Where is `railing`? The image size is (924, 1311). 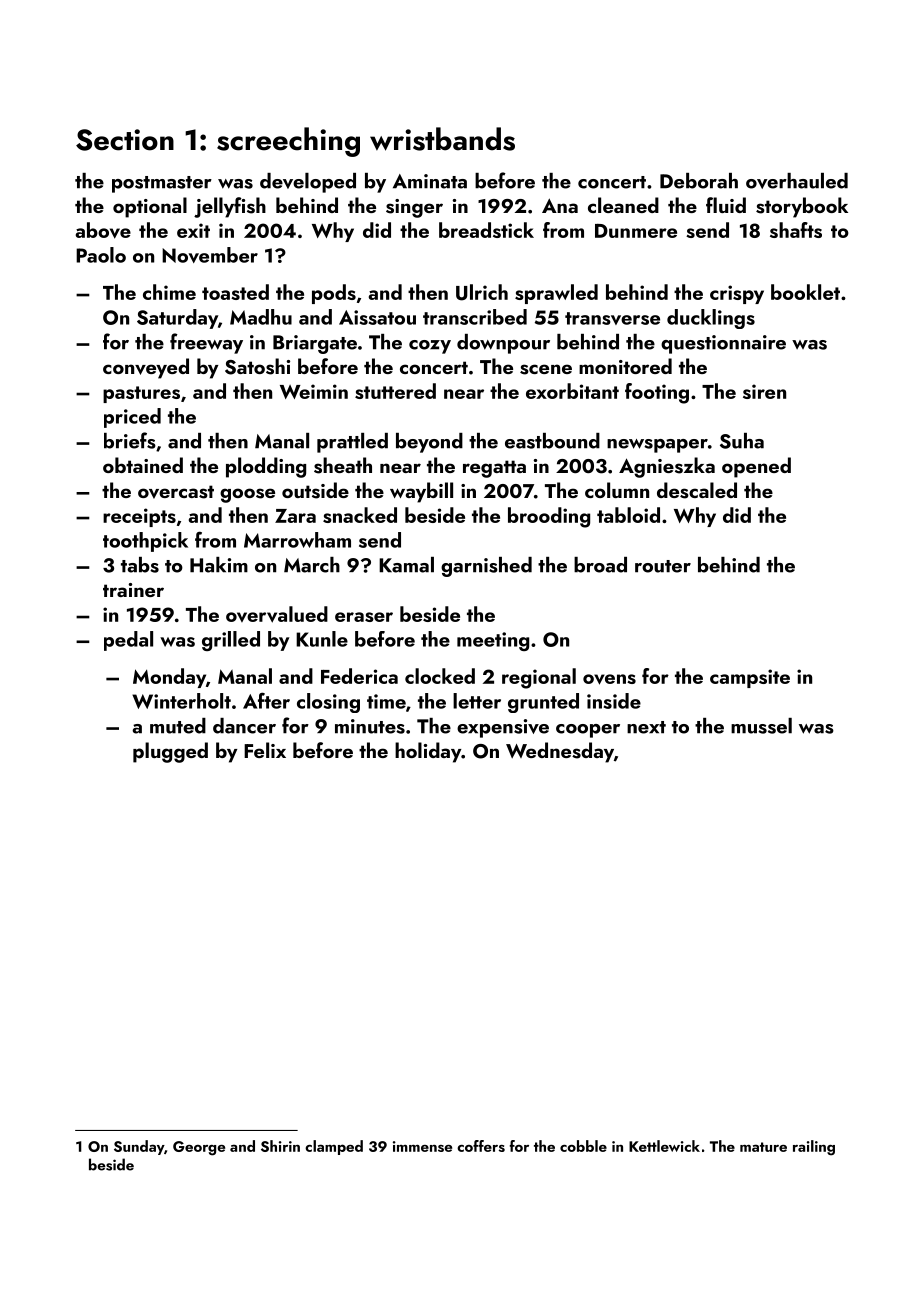
railing is located at coordinates (814, 1148).
